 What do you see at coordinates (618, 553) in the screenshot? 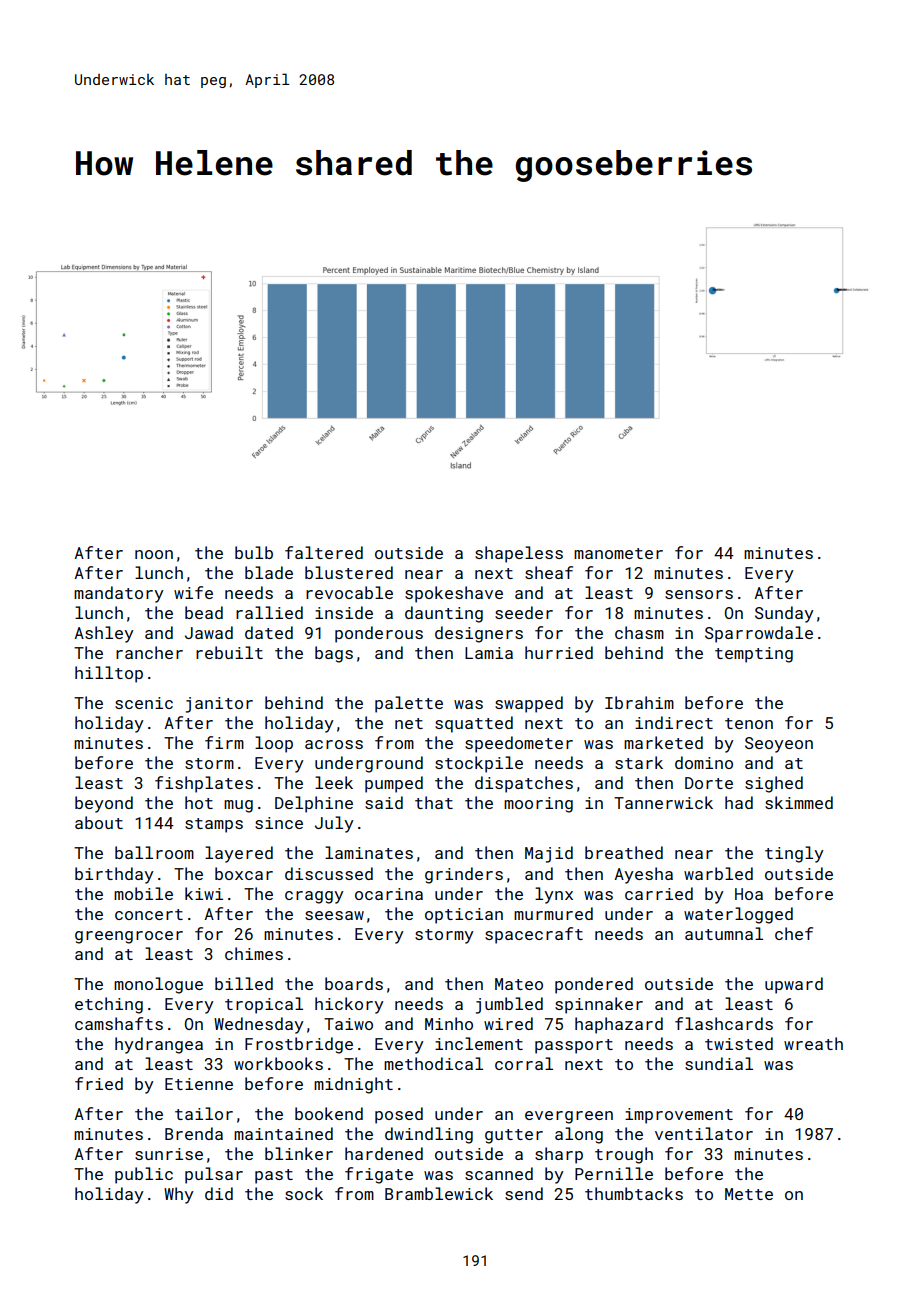
I see `manometer` at bounding box center [618, 553].
